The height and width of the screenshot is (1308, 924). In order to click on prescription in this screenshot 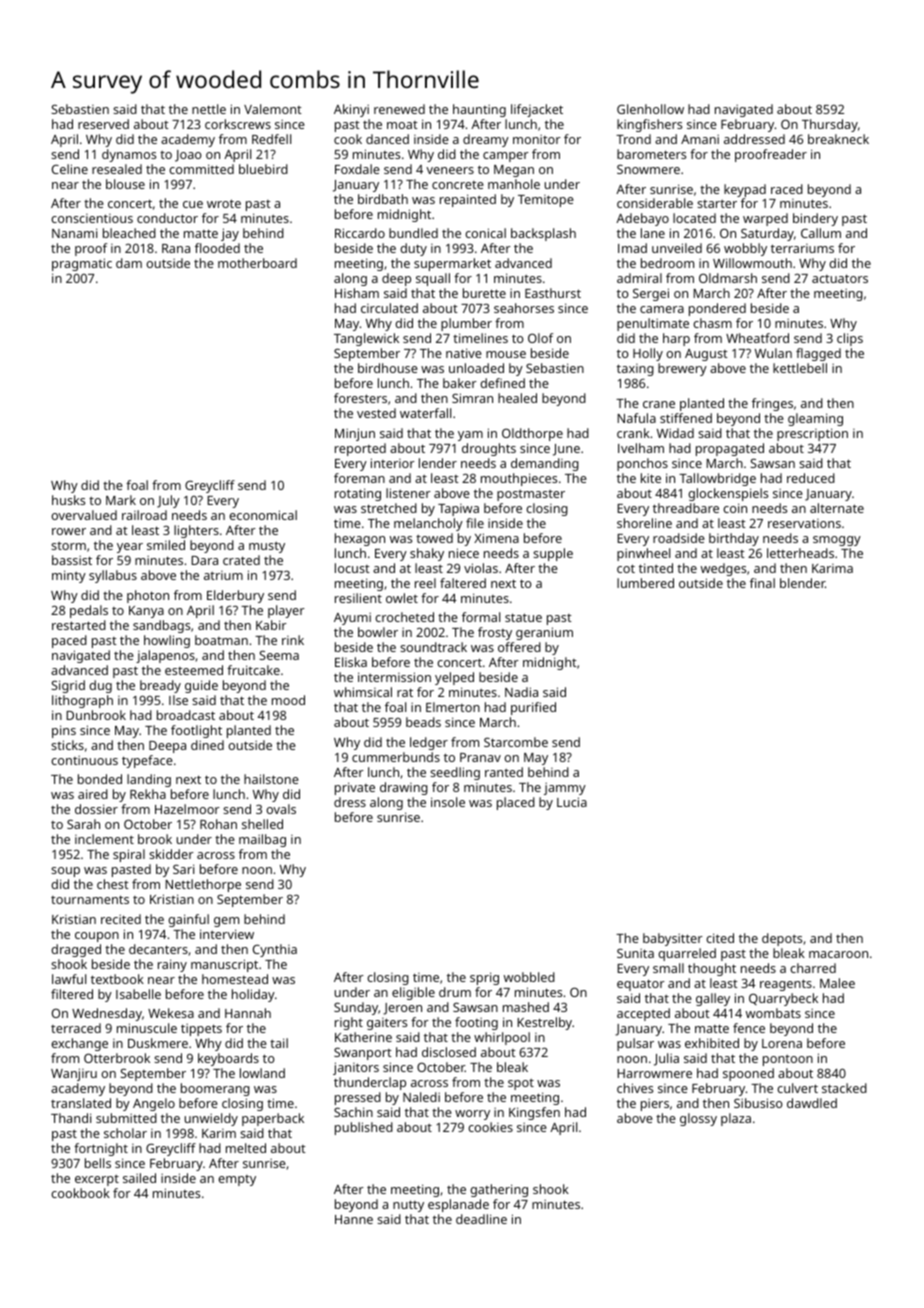, I will do `click(812, 434)`.
